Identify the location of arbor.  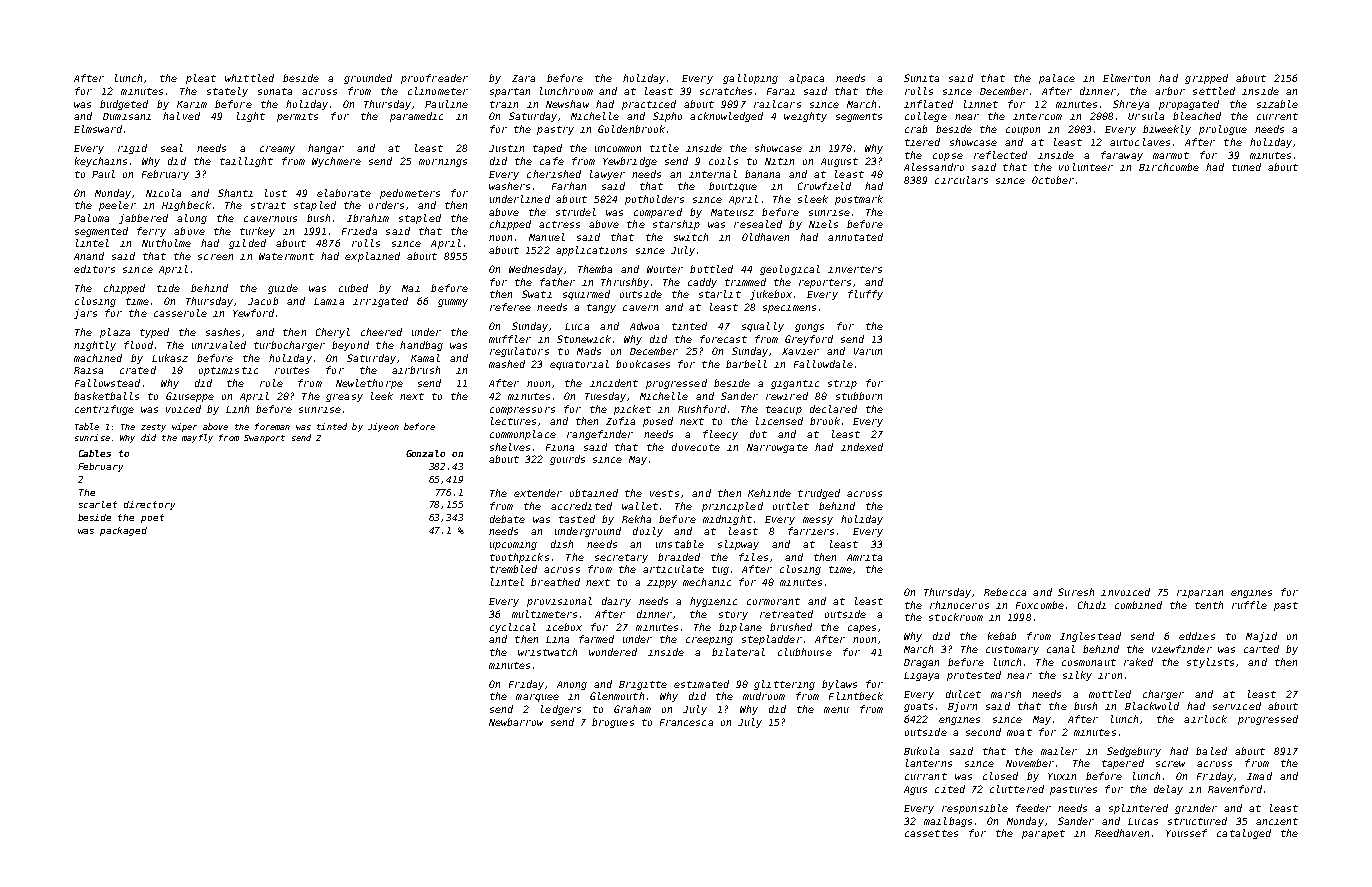
(1170, 91).
